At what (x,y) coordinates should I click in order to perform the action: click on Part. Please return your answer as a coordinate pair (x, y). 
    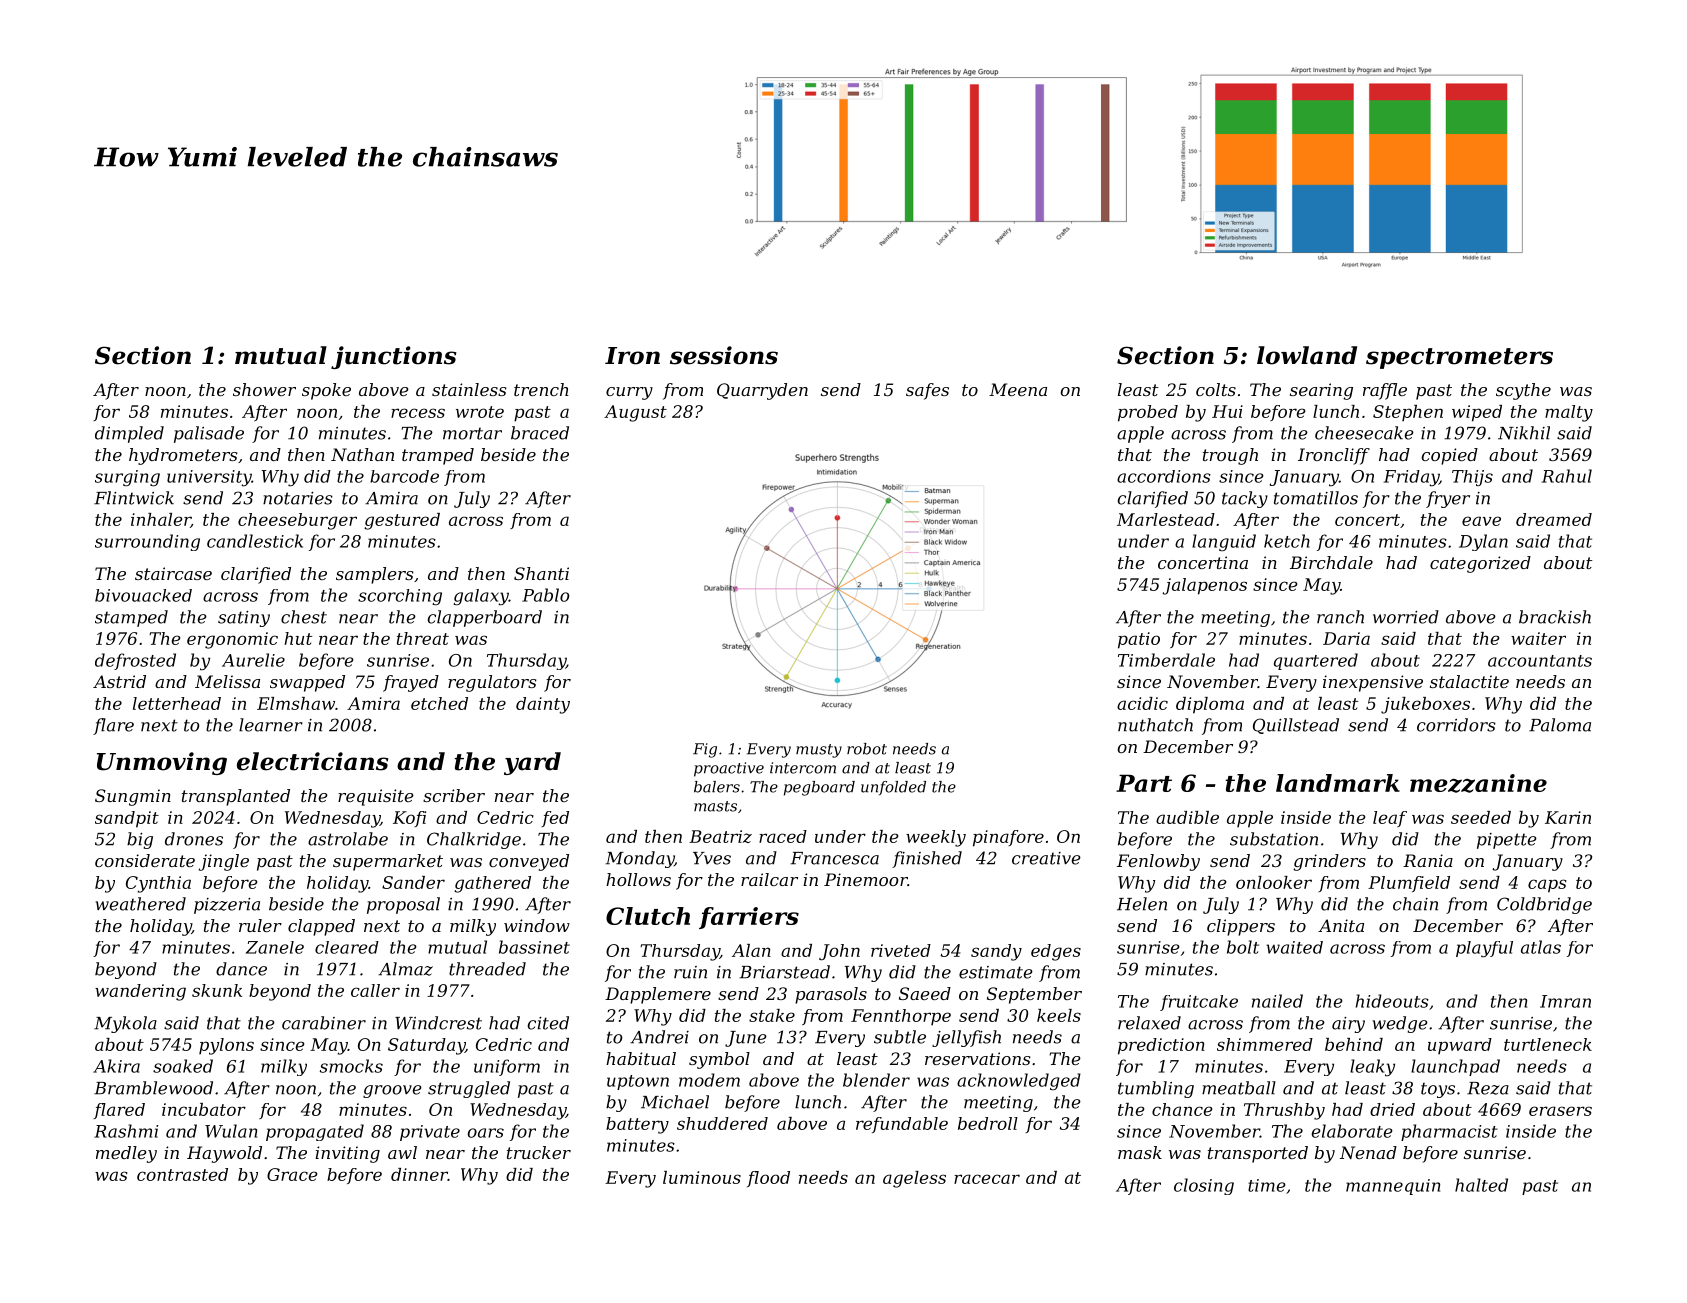
    Looking at the image, I should click on (1144, 783).
